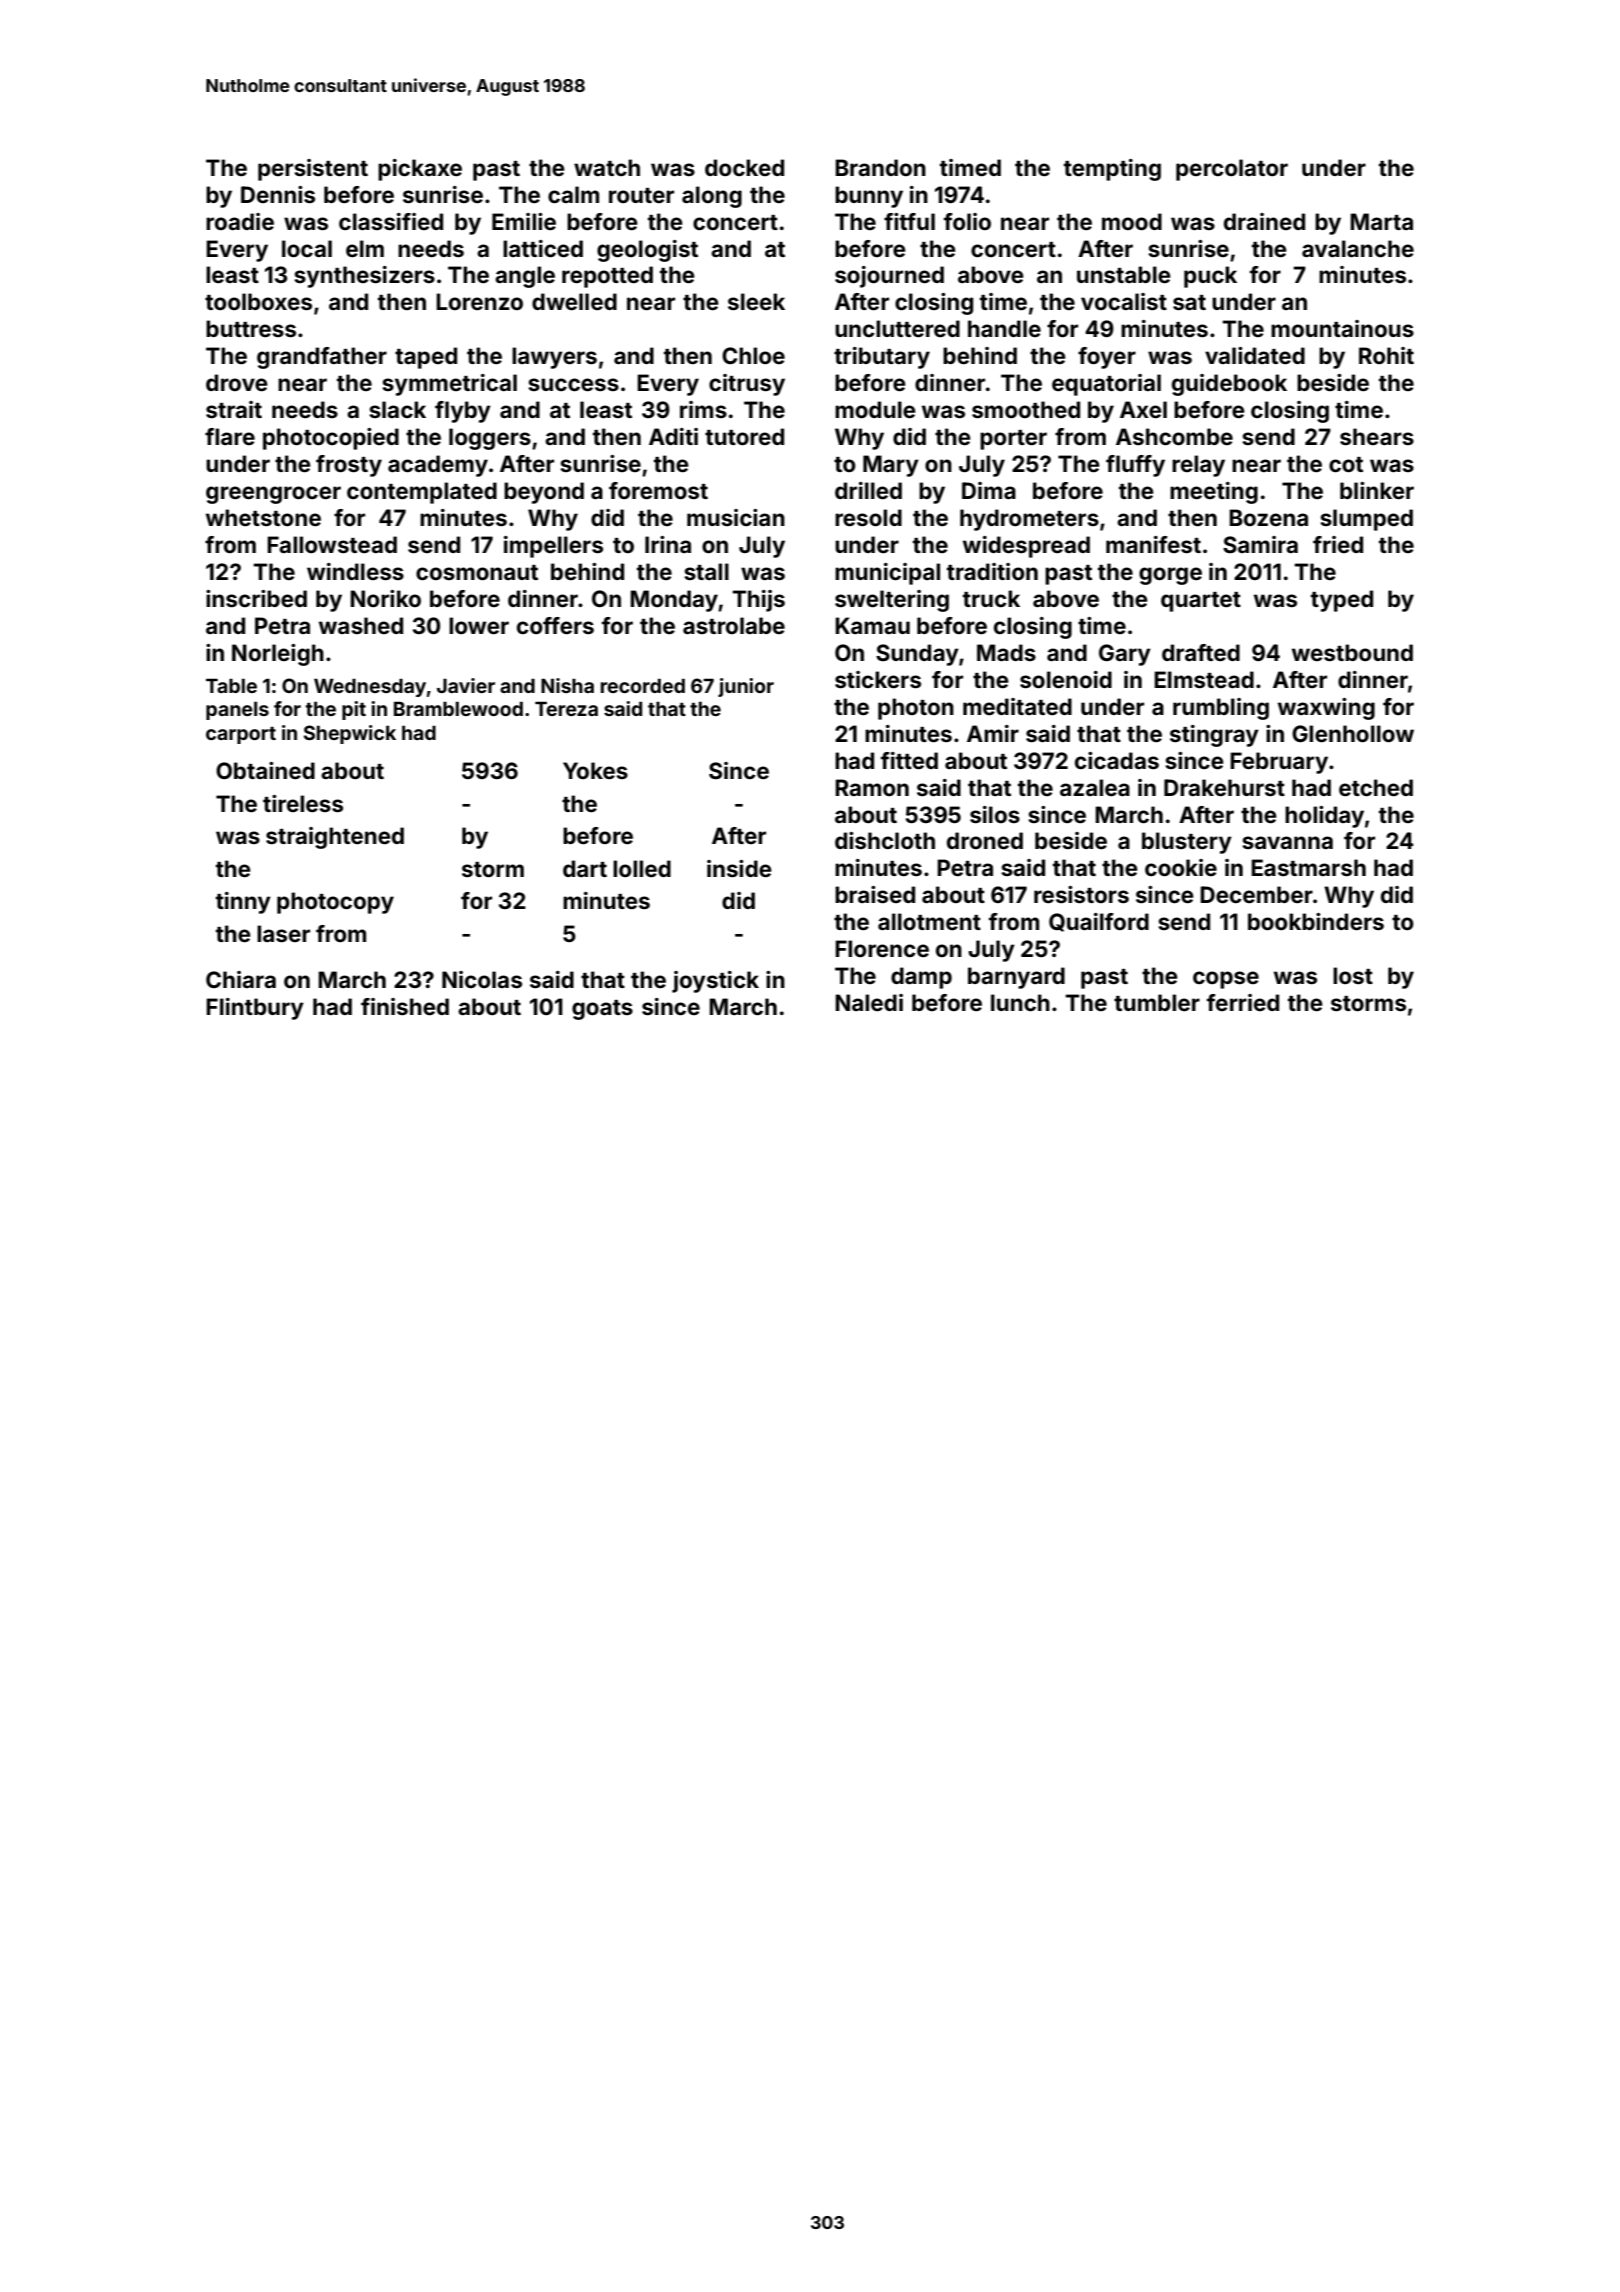  Describe the element at coordinates (1324, 817) in the page. I see `holiday` at that location.
